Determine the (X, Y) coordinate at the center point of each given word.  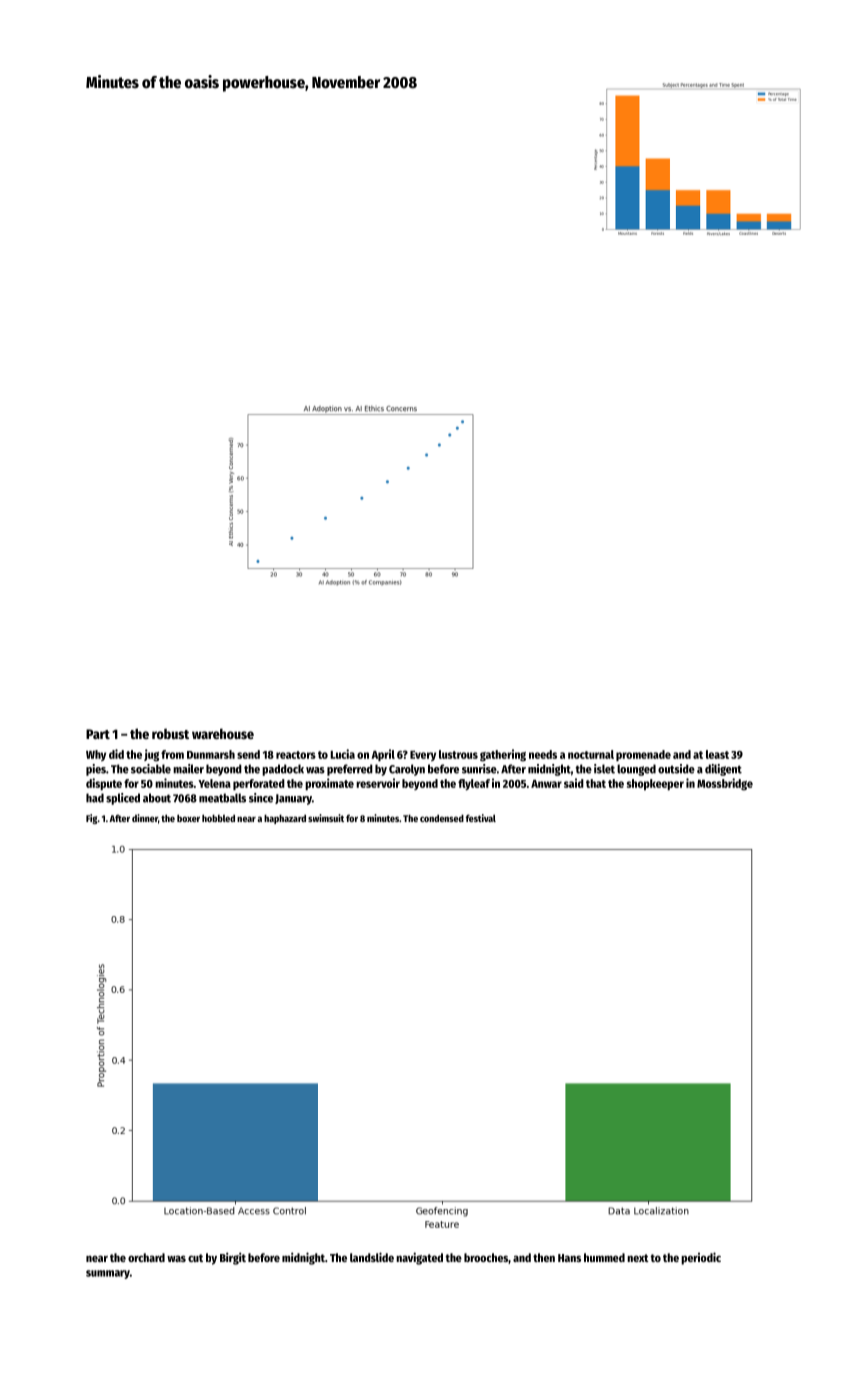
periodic (701, 1258)
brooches (486, 1257)
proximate (329, 784)
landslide (372, 1257)
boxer (188, 818)
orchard (146, 1257)
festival (481, 818)
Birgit (233, 1258)
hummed (604, 1257)
